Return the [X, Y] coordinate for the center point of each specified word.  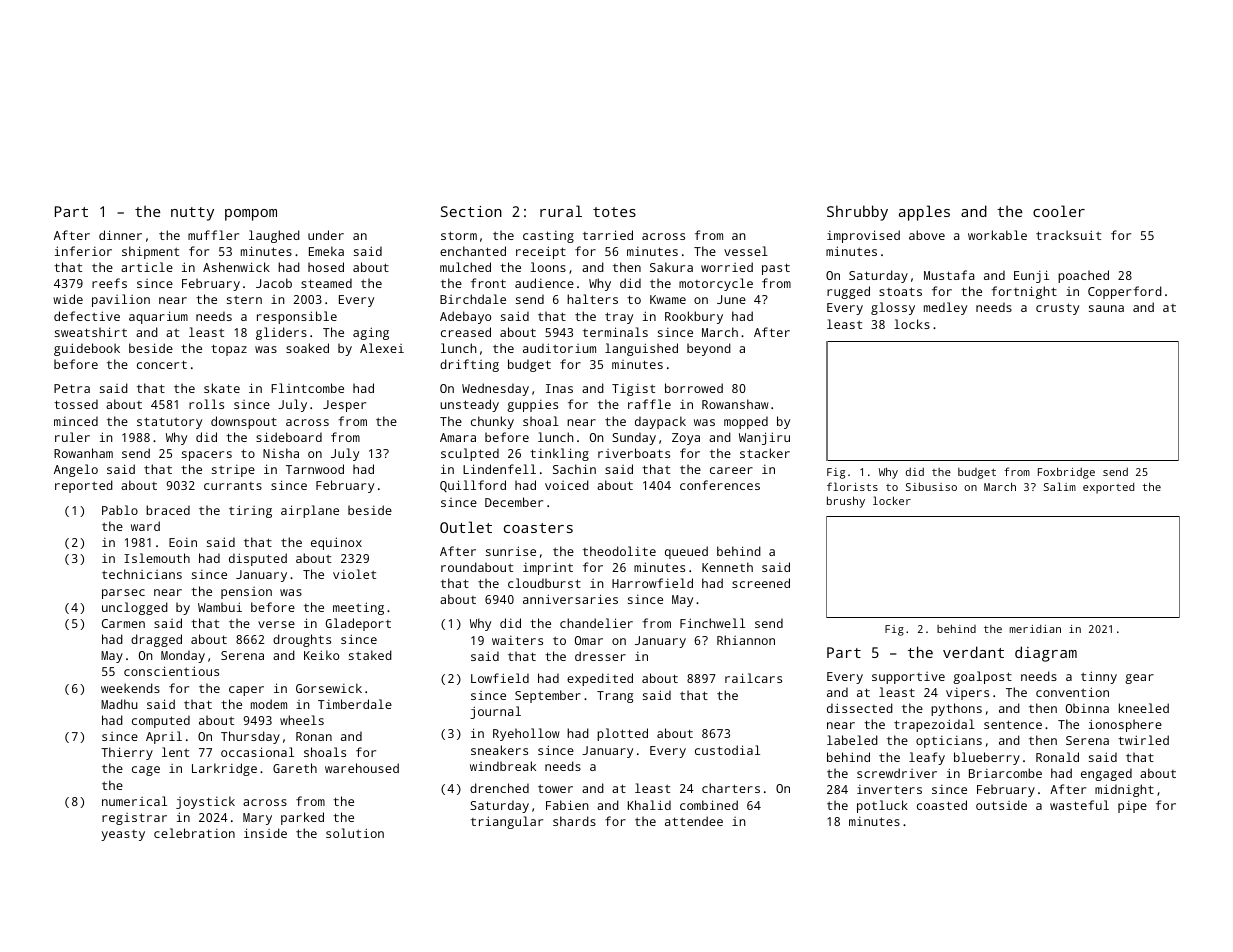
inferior [83, 251]
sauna [1106, 308]
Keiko [321, 655]
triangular [507, 822]
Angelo [76, 470]
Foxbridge [1066, 473]
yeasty [123, 835]
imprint [548, 569]
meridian [1035, 629]
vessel [746, 251]
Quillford [473, 486]
